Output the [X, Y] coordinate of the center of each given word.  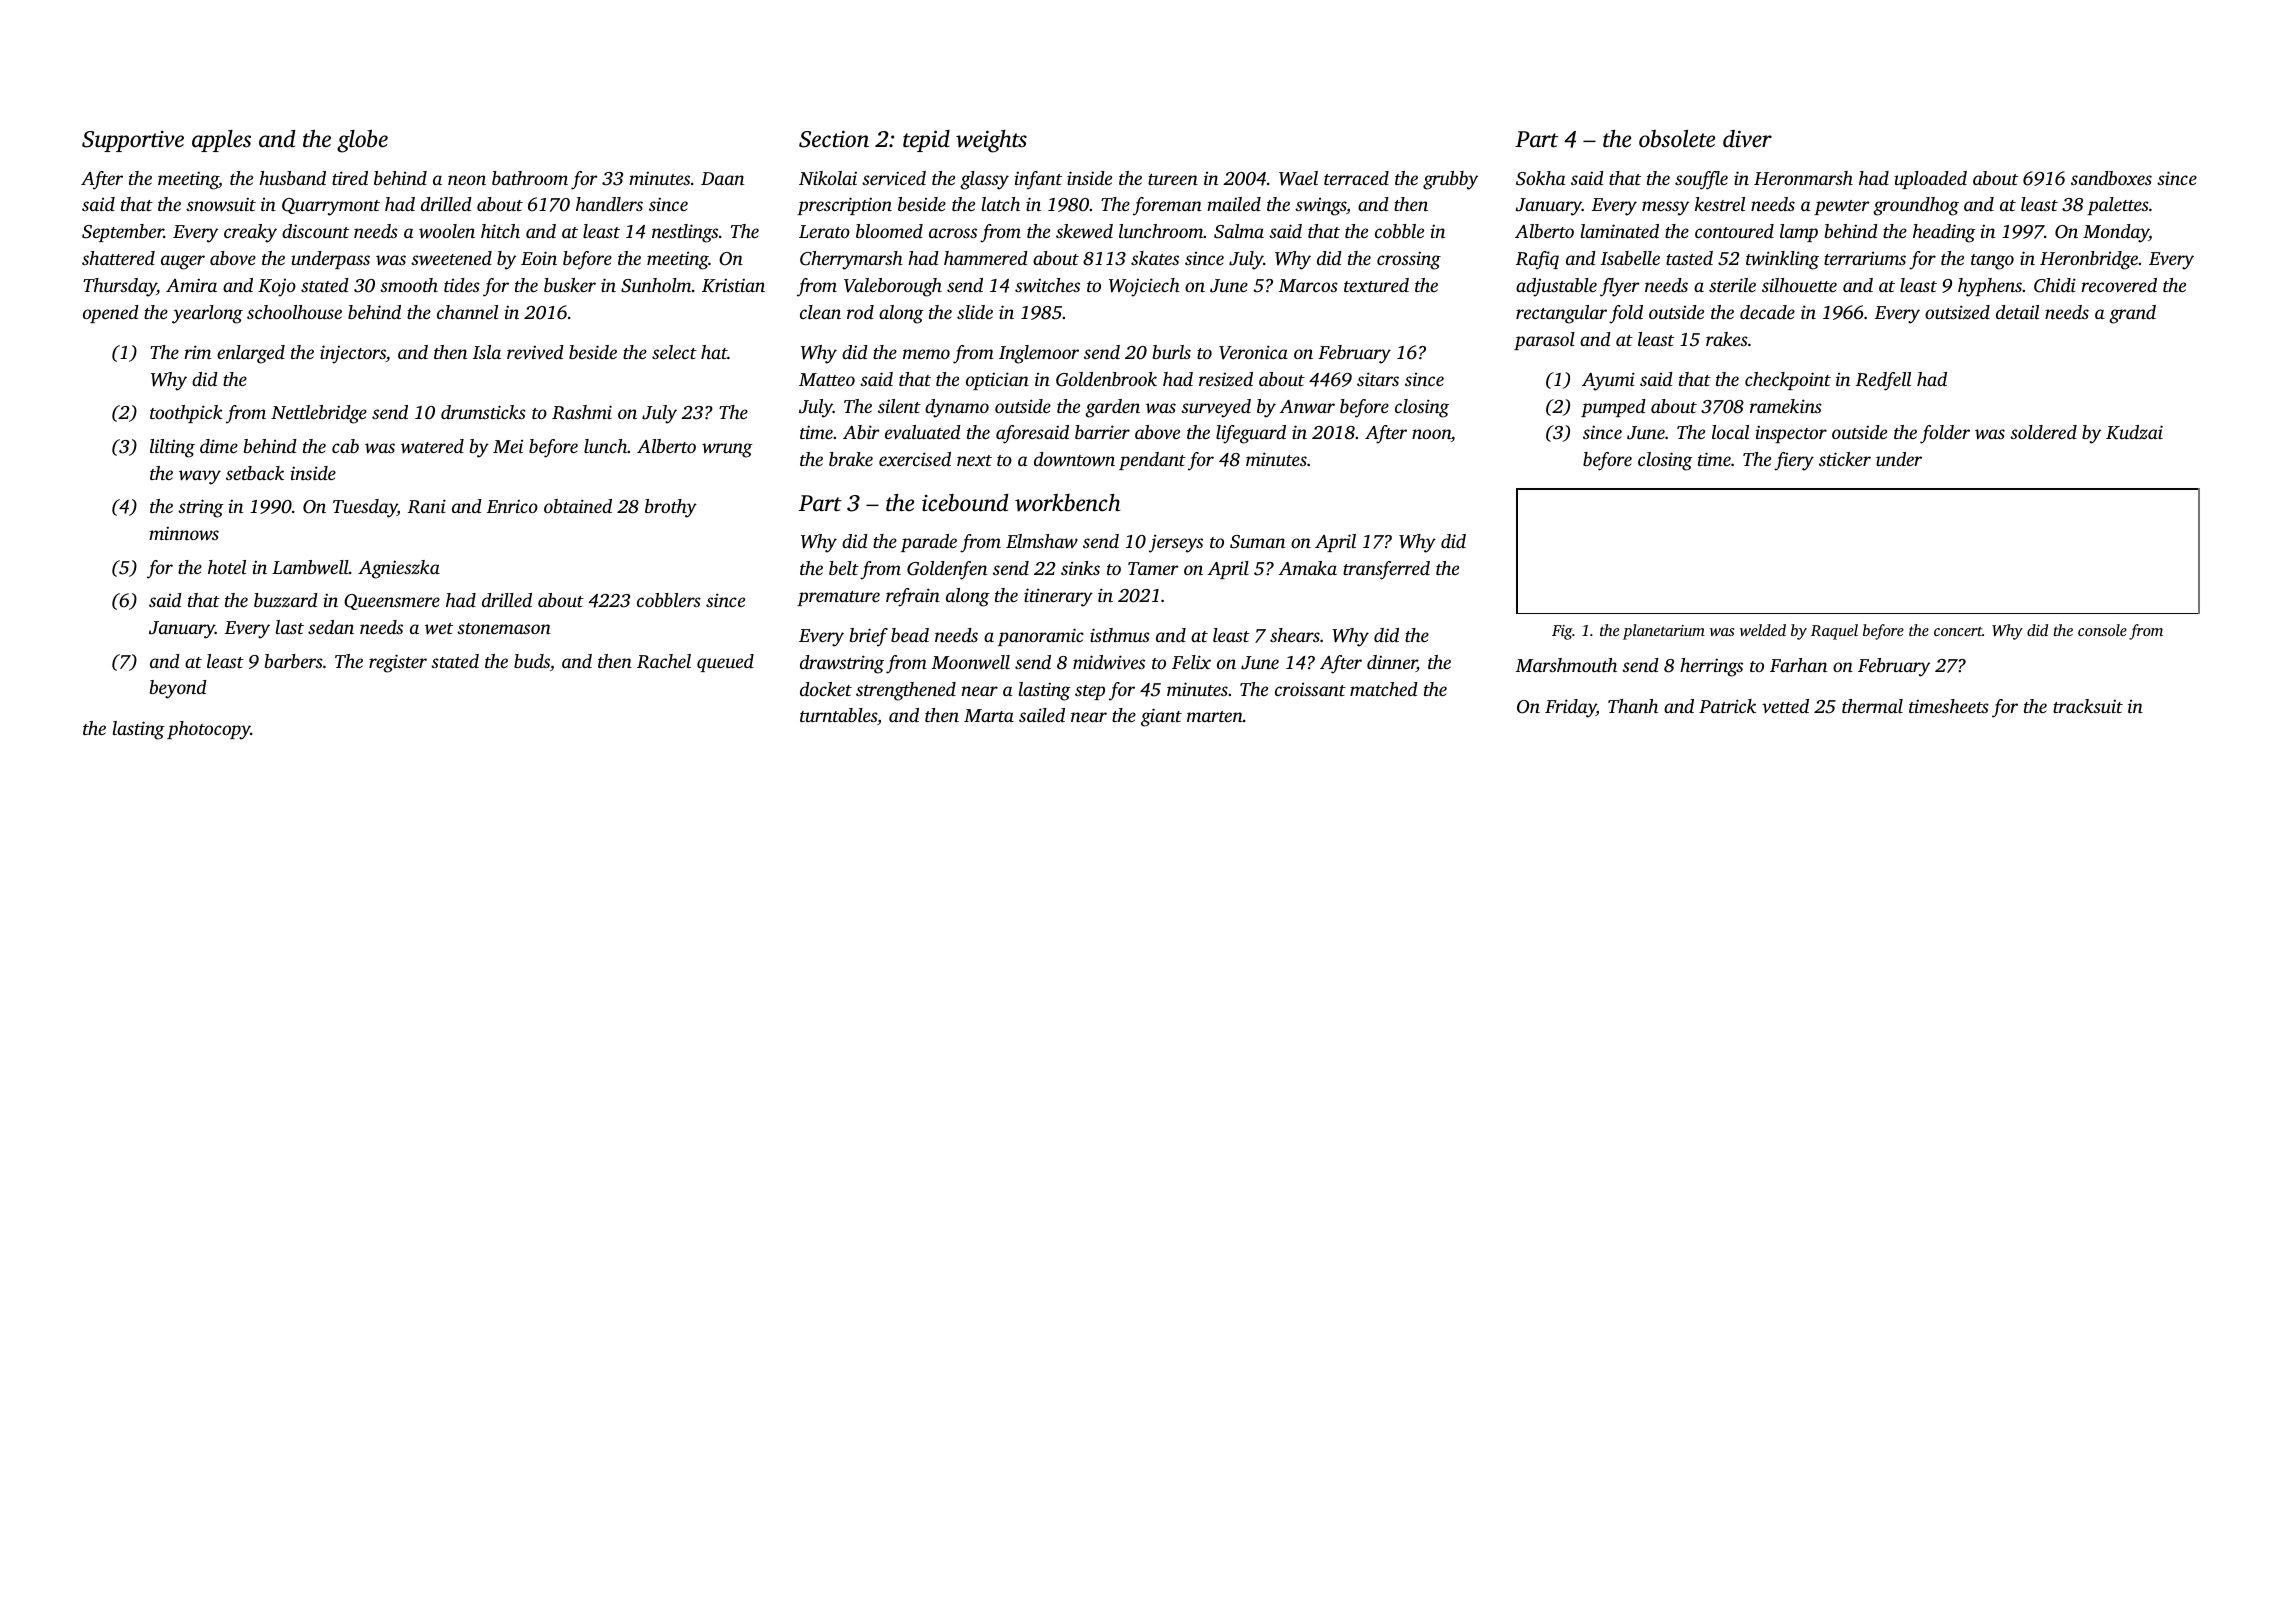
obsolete [1677, 139]
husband [292, 178]
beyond [178, 689]
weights [991, 141]
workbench [1067, 503]
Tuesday [365, 508]
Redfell [1883, 381]
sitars [1378, 379]
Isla [487, 352]
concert [1958, 631]
